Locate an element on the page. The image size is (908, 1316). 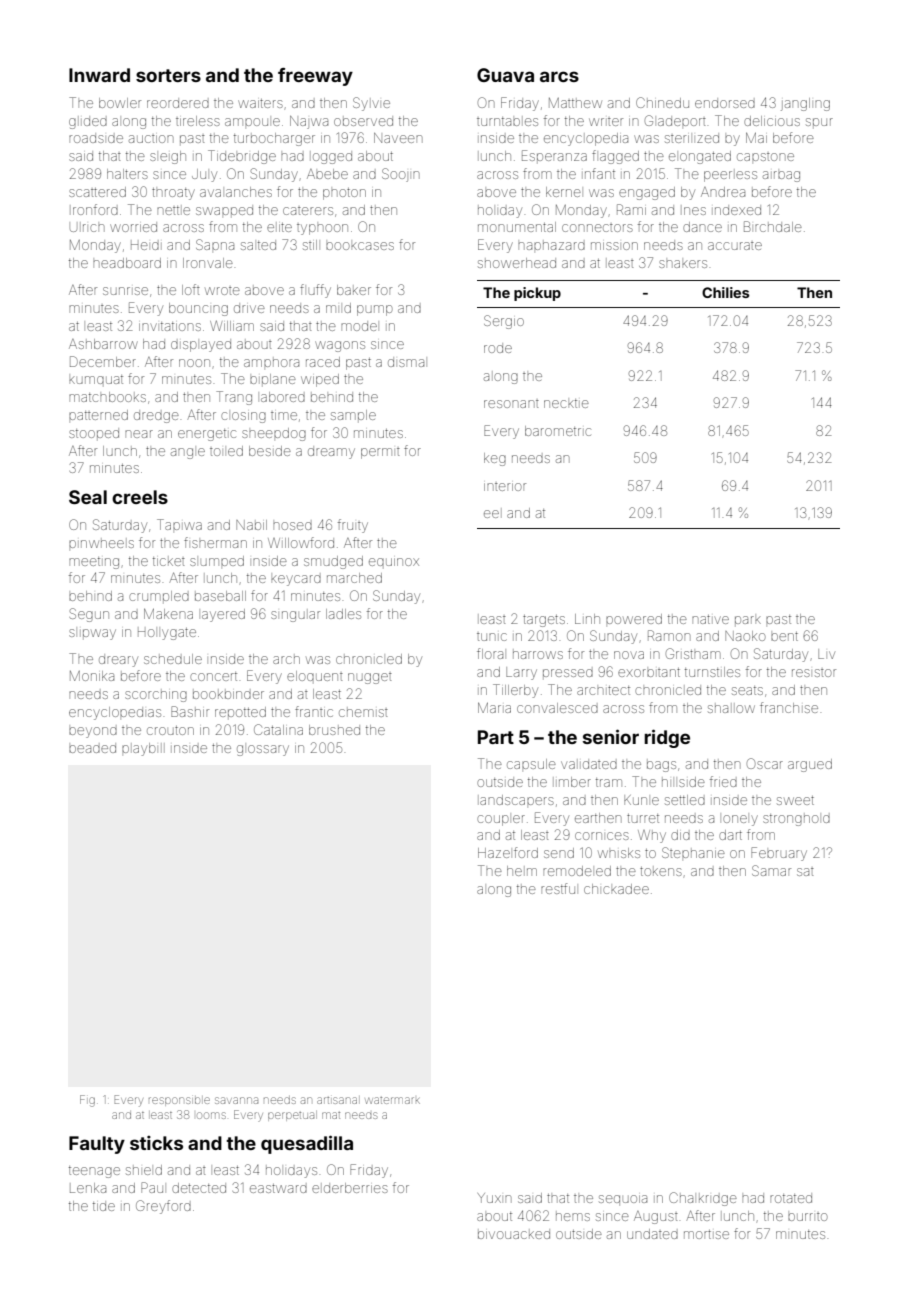
kernel is located at coordinates (563, 192).
